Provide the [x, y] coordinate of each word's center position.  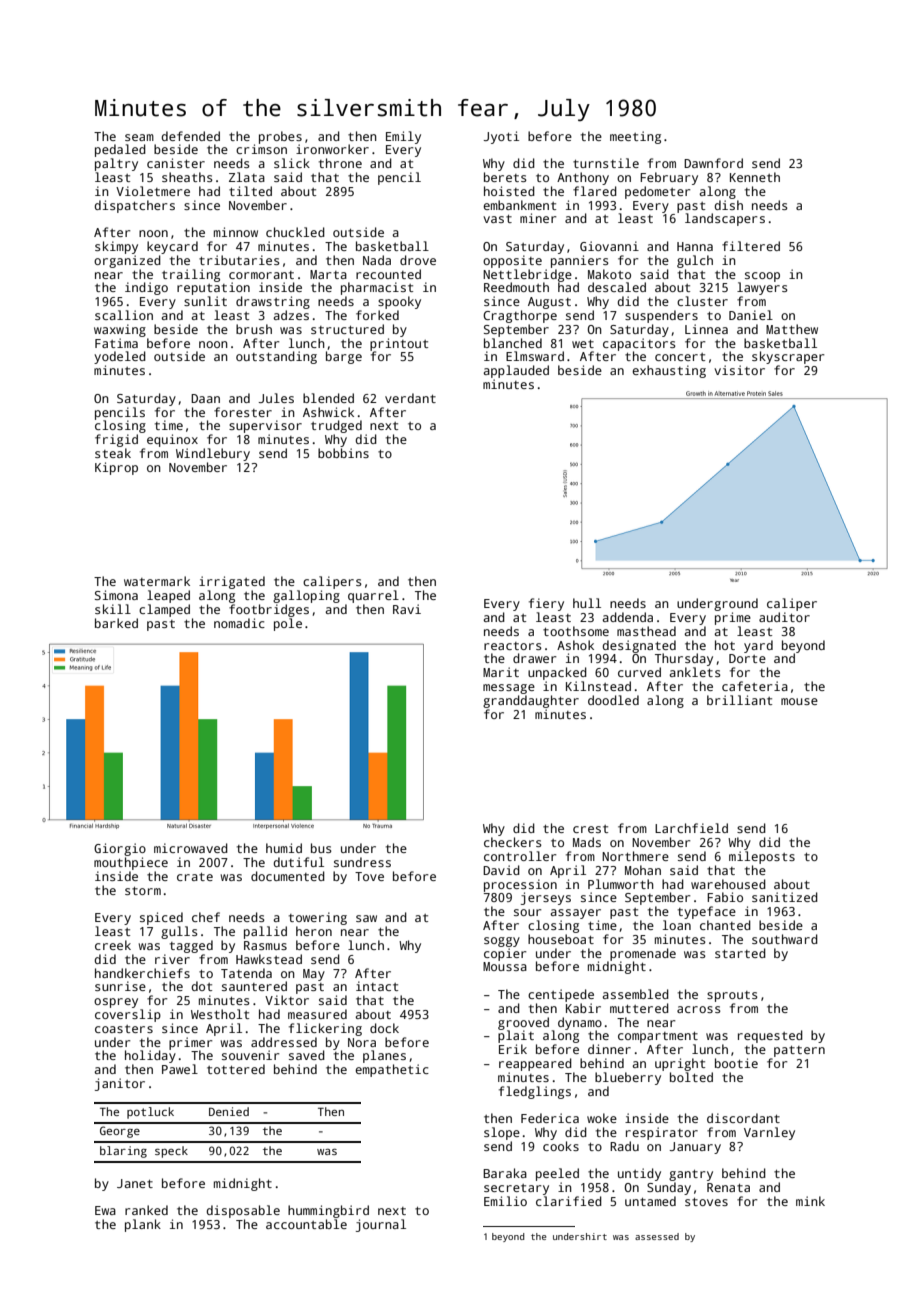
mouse [799, 701]
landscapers [725, 219]
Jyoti [501, 137]
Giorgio [120, 849]
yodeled [120, 357]
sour [528, 912]
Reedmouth [516, 287]
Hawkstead [269, 959]
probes [280, 137]
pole [288, 624]
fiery [546, 604]
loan [677, 925]
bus [321, 848]
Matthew [792, 329]
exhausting [669, 371]
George [120, 1132]
